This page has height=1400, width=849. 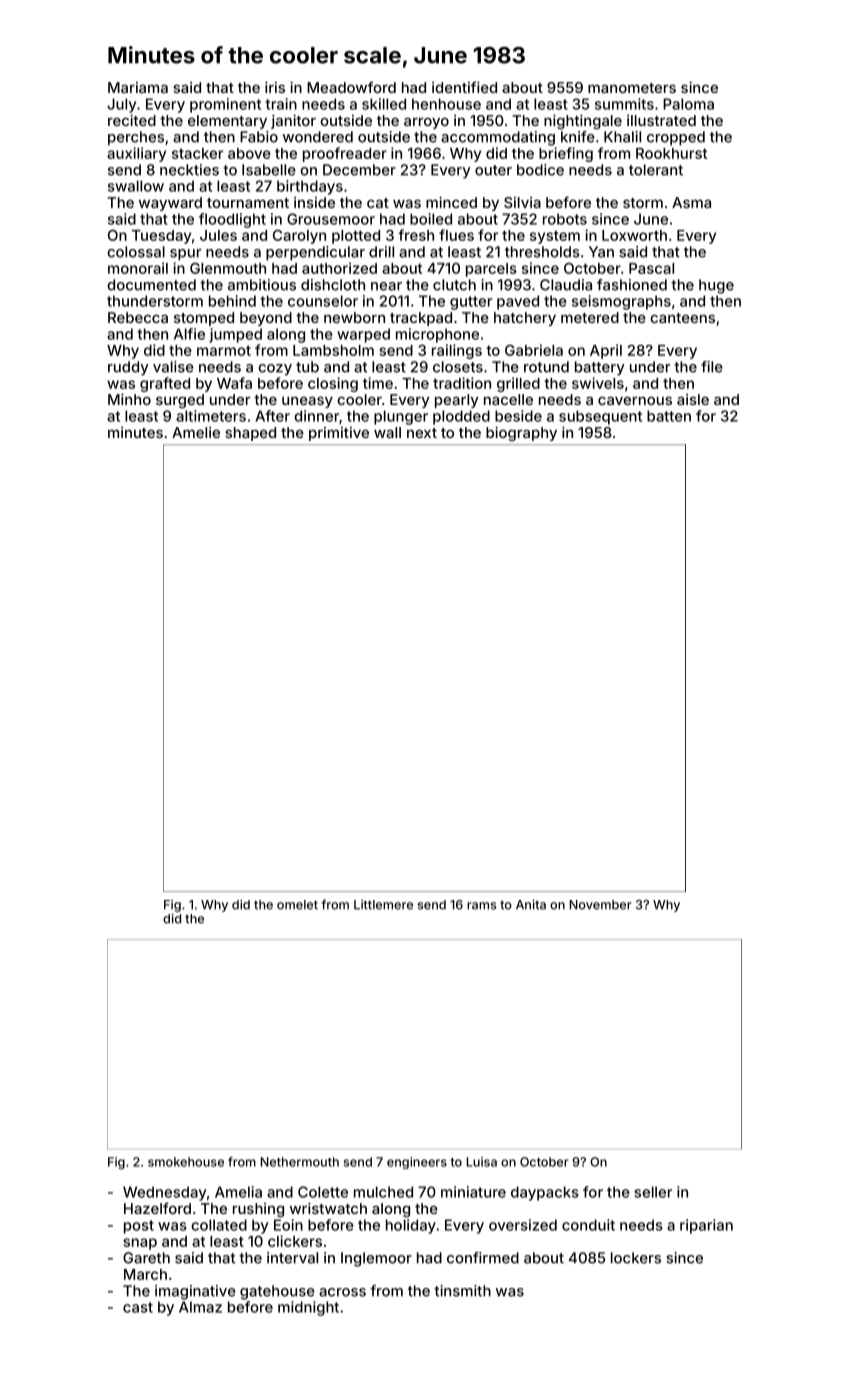 What do you see at coordinates (219, 1225) in the page?
I see `collated` at bounding box center [219, 1225].
